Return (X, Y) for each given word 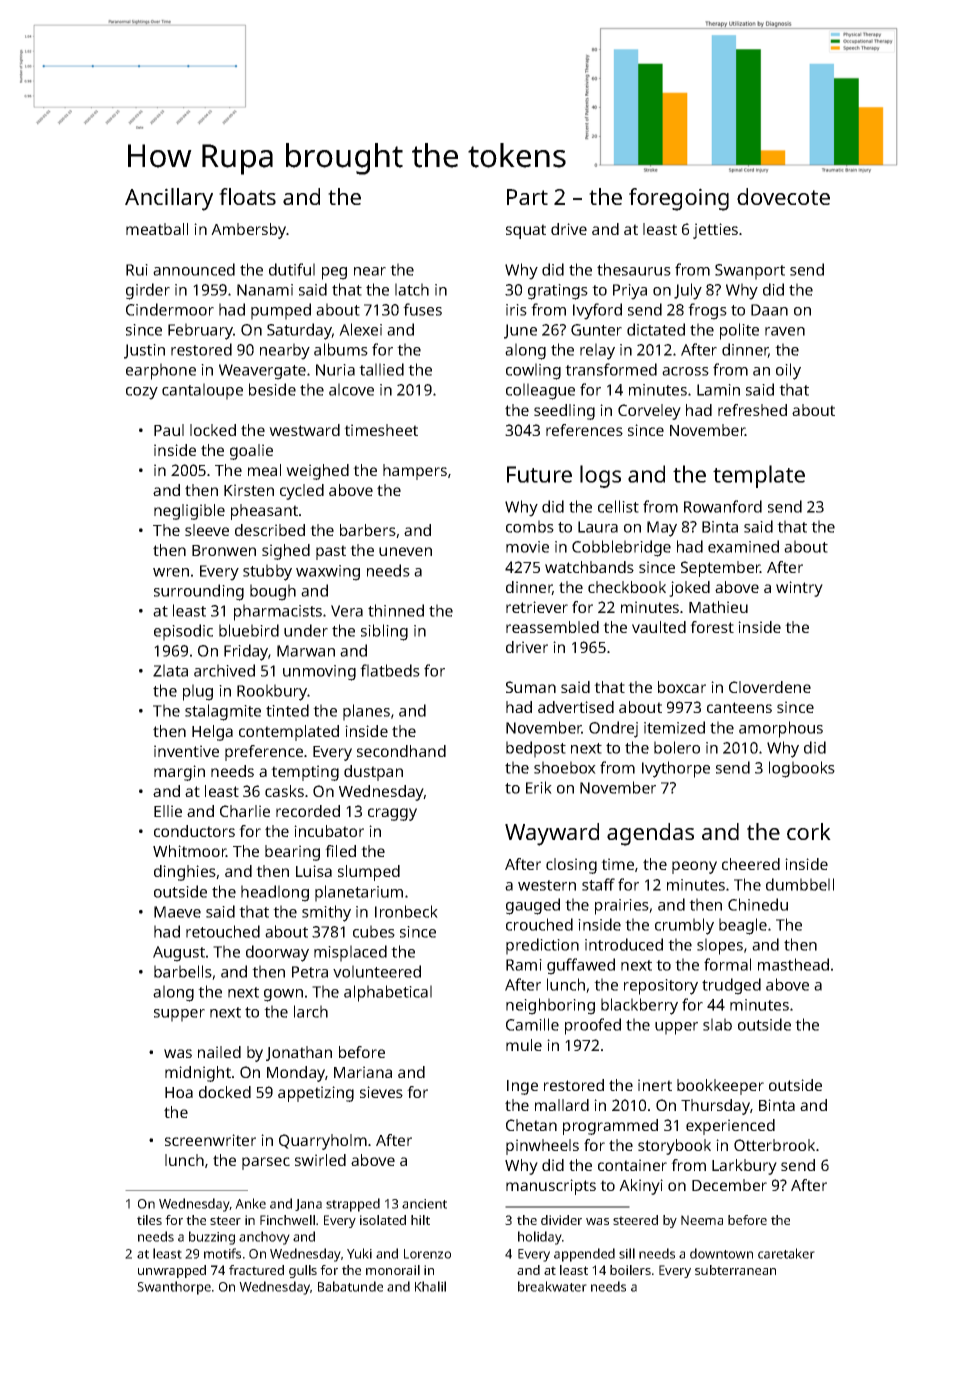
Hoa (179, 1092)
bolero (677, 747)
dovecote (783, 196)
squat (526, 231)
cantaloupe (202, 391)
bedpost (536, 749)
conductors (194, 831)
